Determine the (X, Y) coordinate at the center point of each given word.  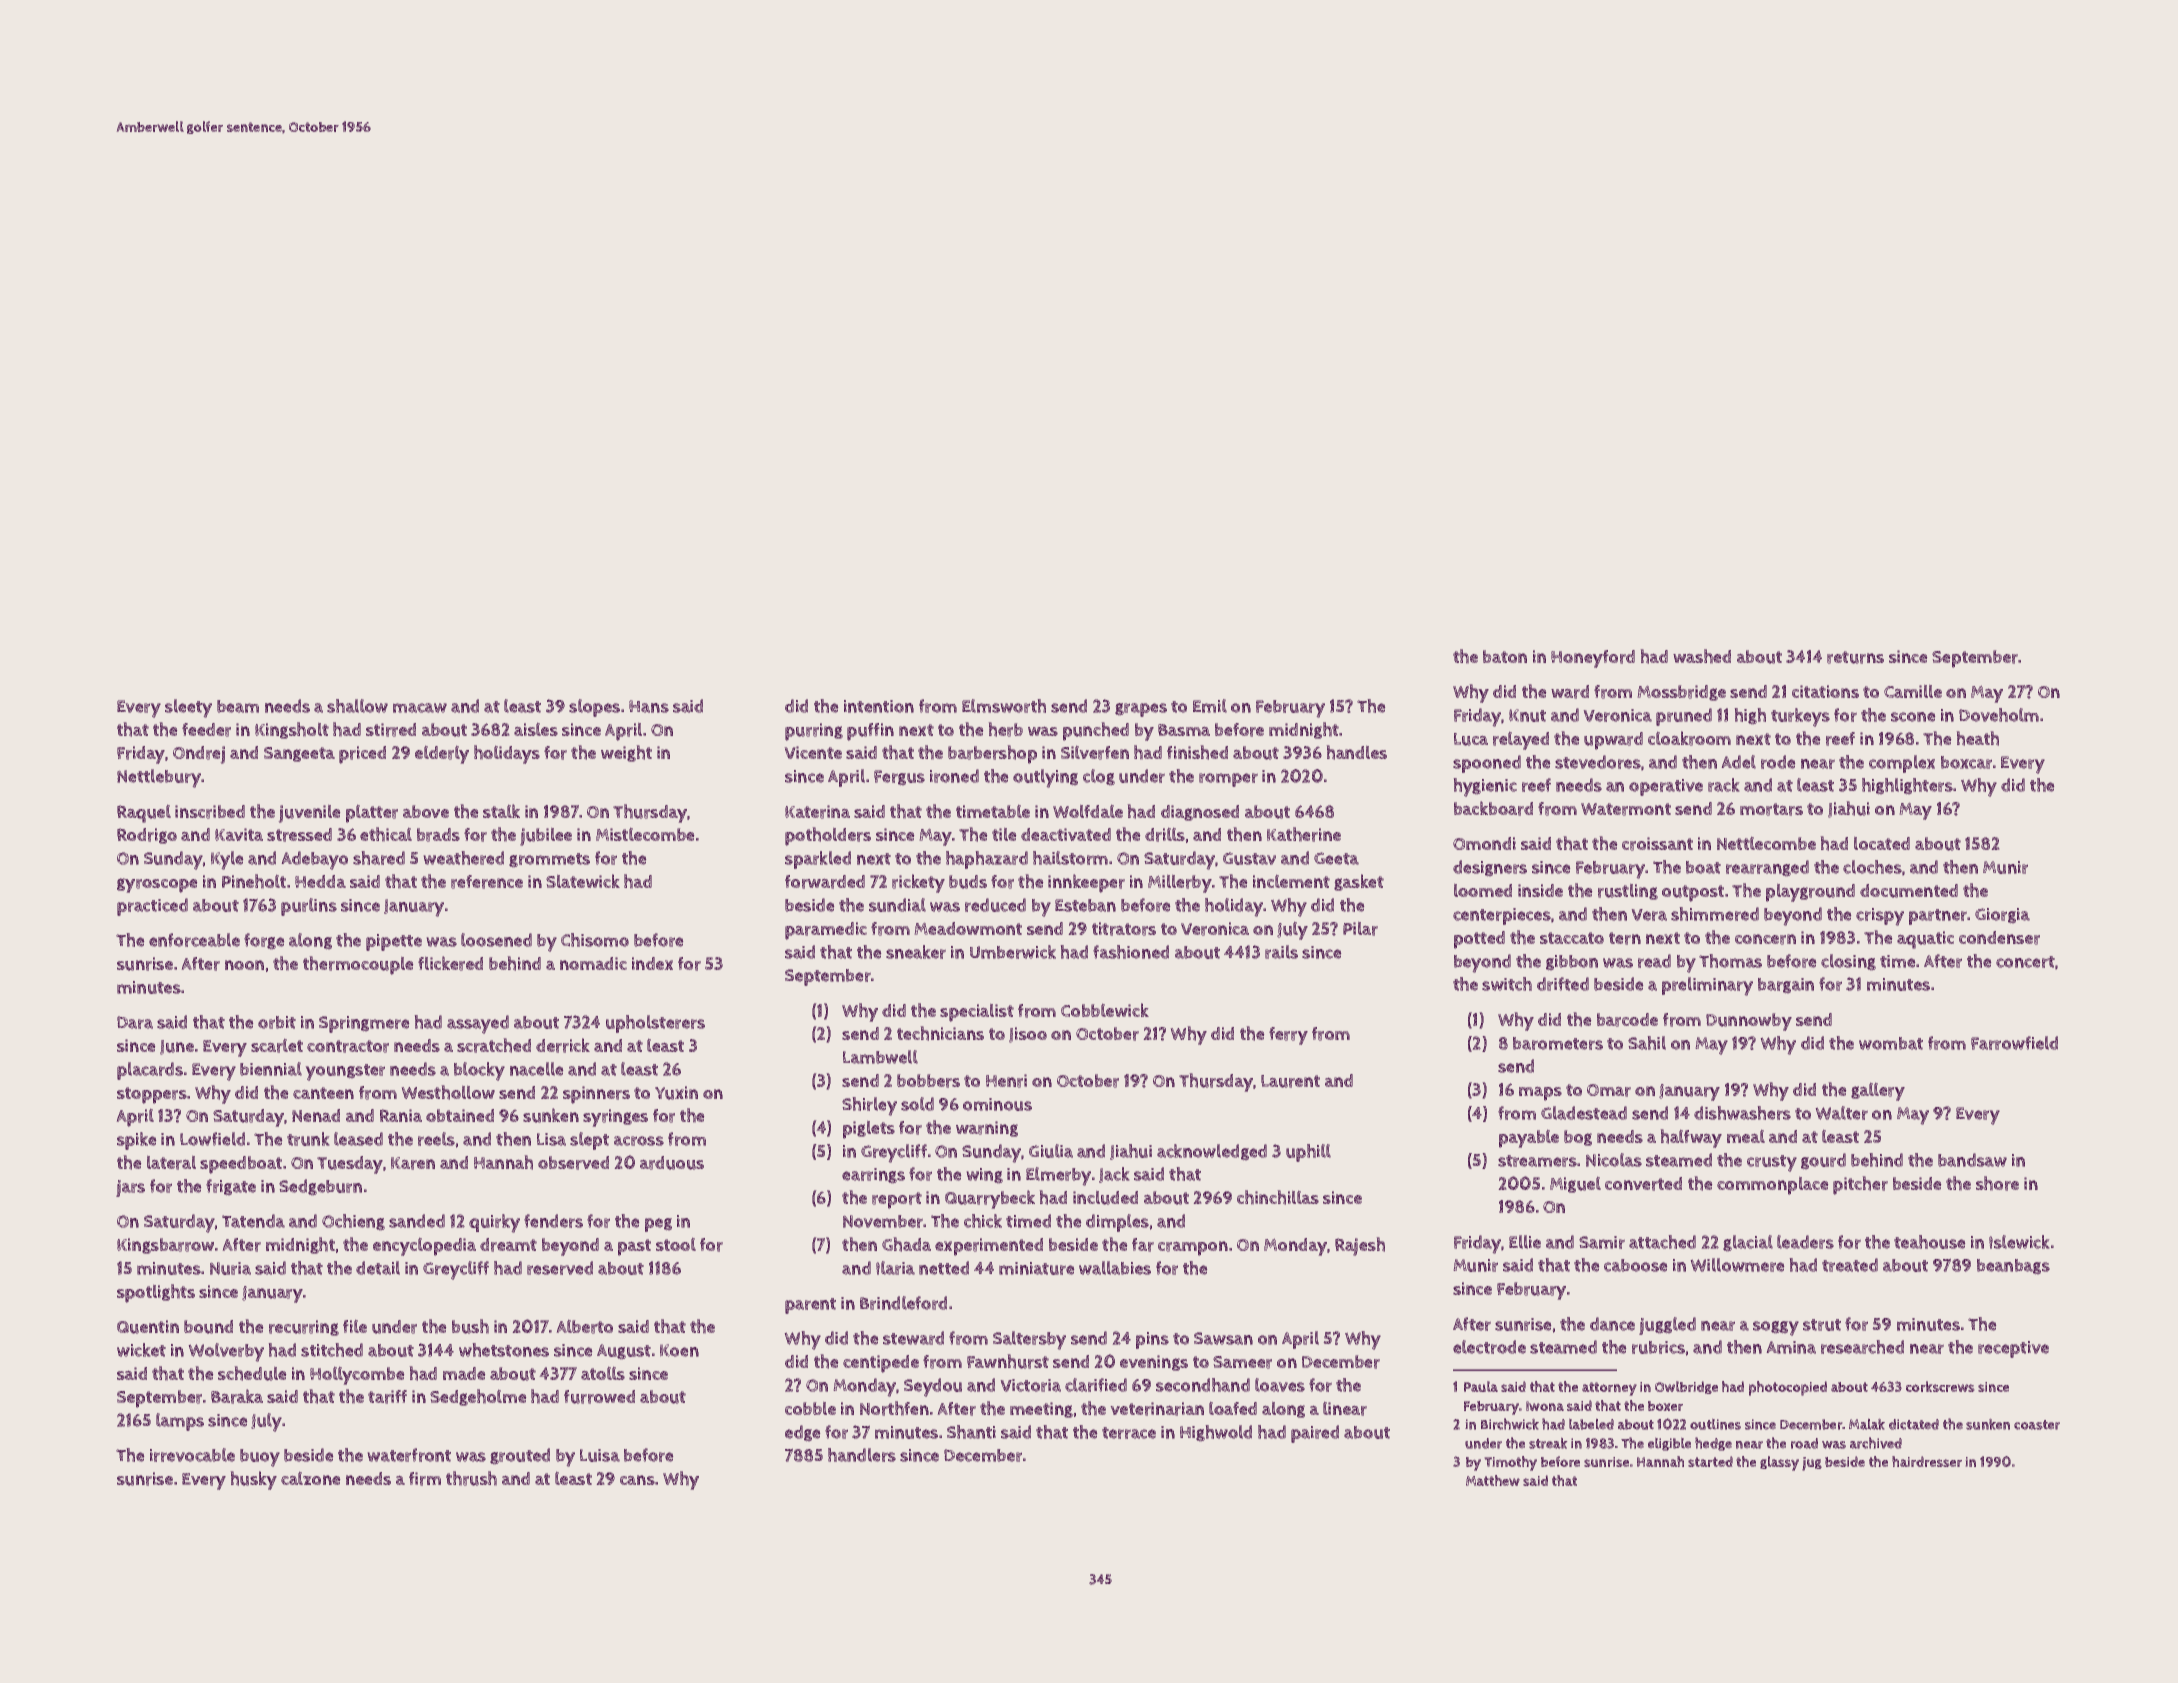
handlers (862, 1455)
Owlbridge (1686, 1387)
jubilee (546, 836)
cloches (1872, 867)
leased (358, 1139)
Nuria (230, 1268)
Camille (1913, 691)
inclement (1291, 881)
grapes (1141, 710)
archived (1876, 1443)
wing (984, 1176)
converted (1643, 1184)
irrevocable (192, 1455)
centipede (881, 1364)
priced (362, 755)
